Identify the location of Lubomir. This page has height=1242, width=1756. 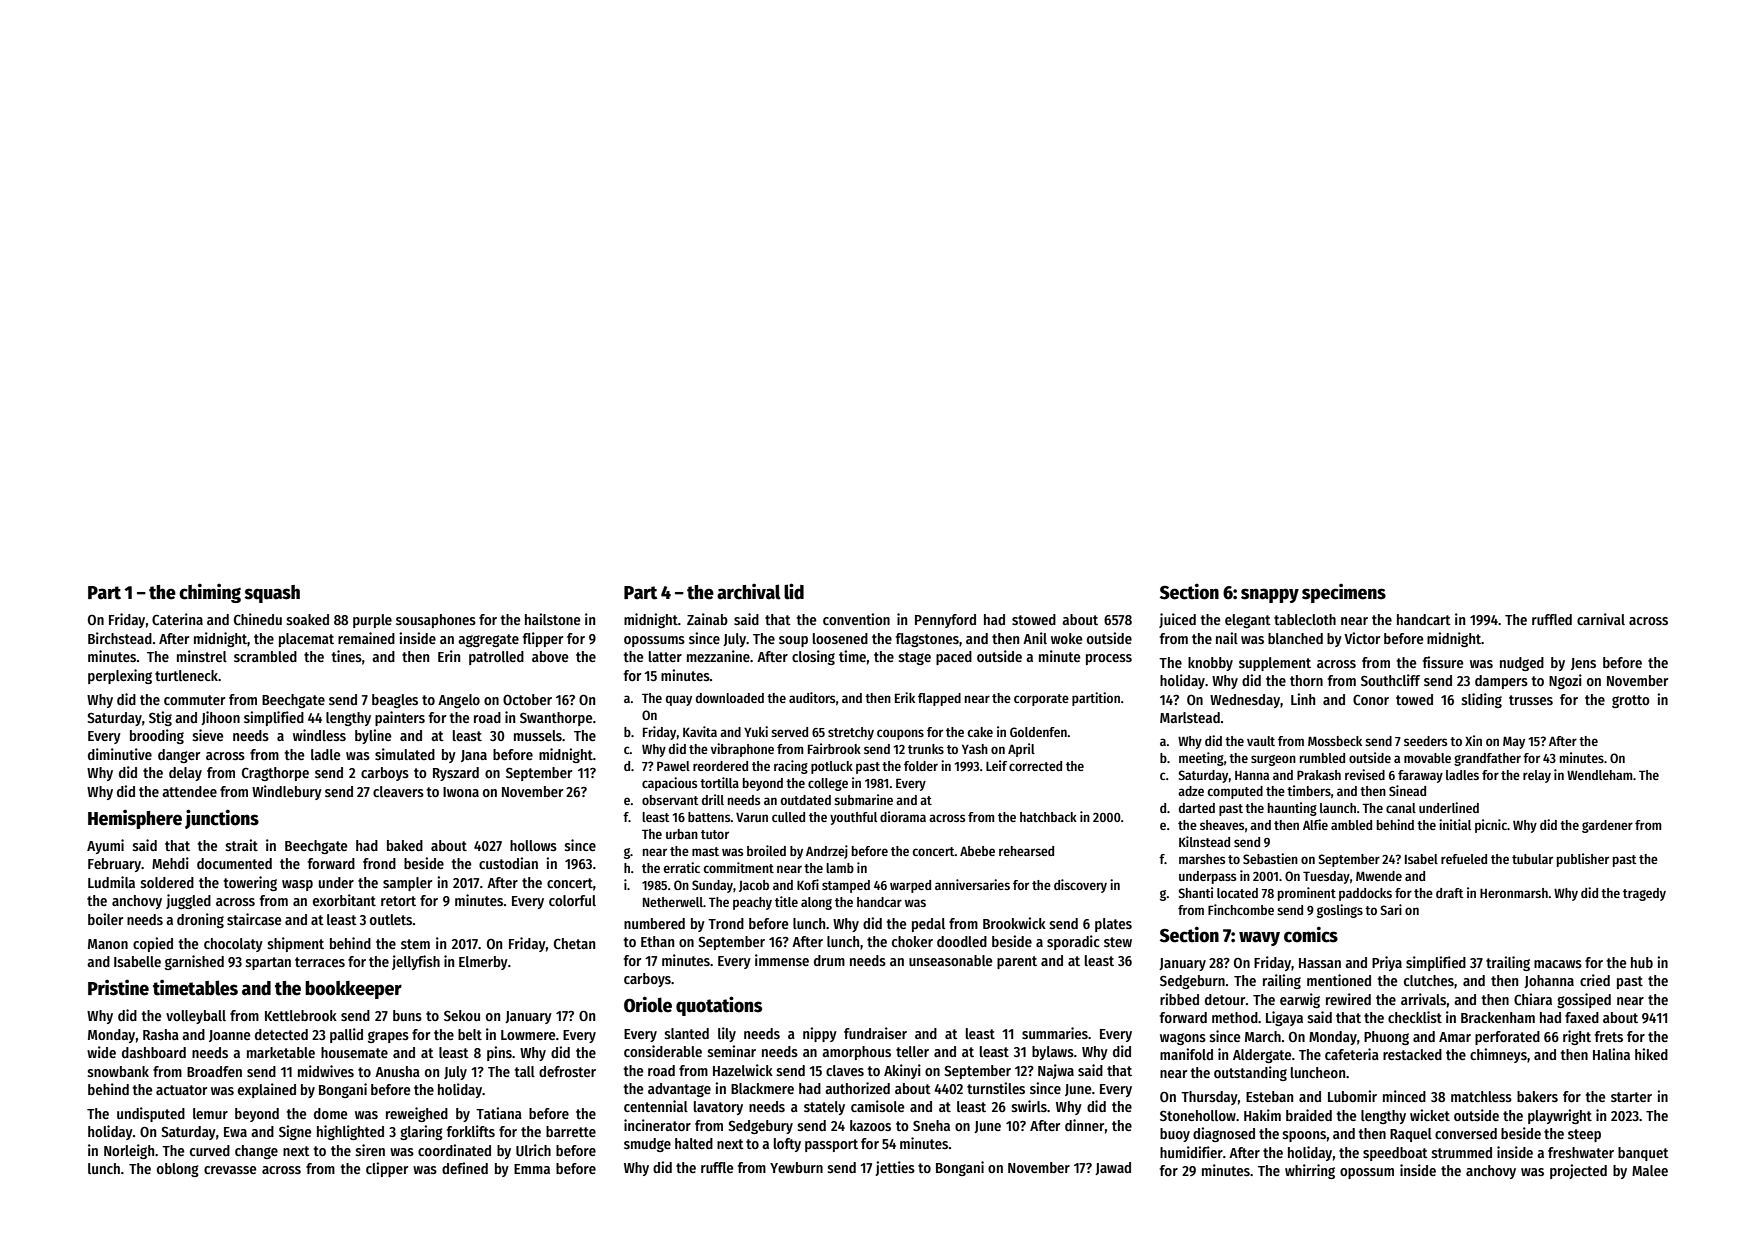
(1352, 1096).
